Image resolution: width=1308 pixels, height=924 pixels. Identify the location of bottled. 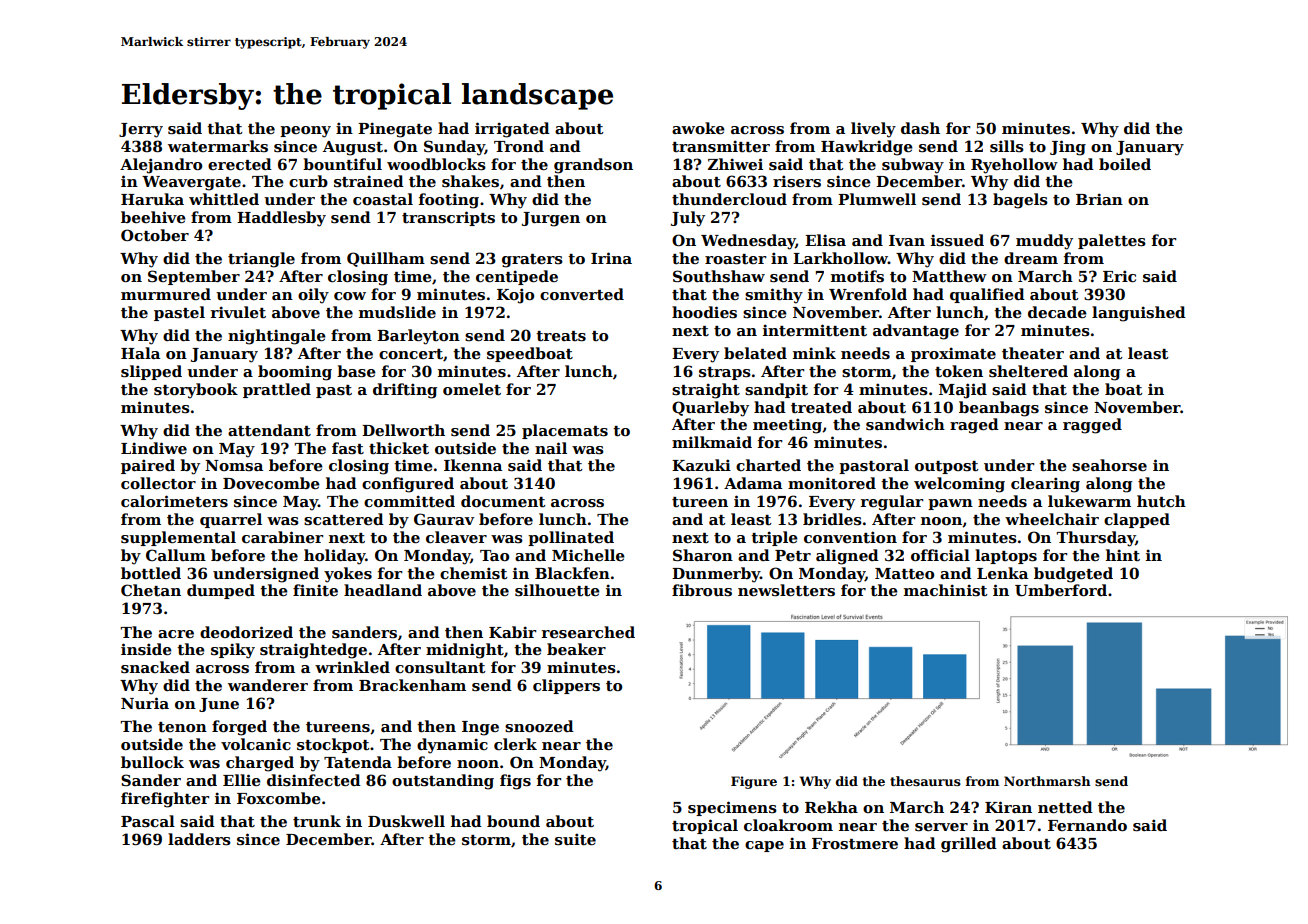
(151, 573).
